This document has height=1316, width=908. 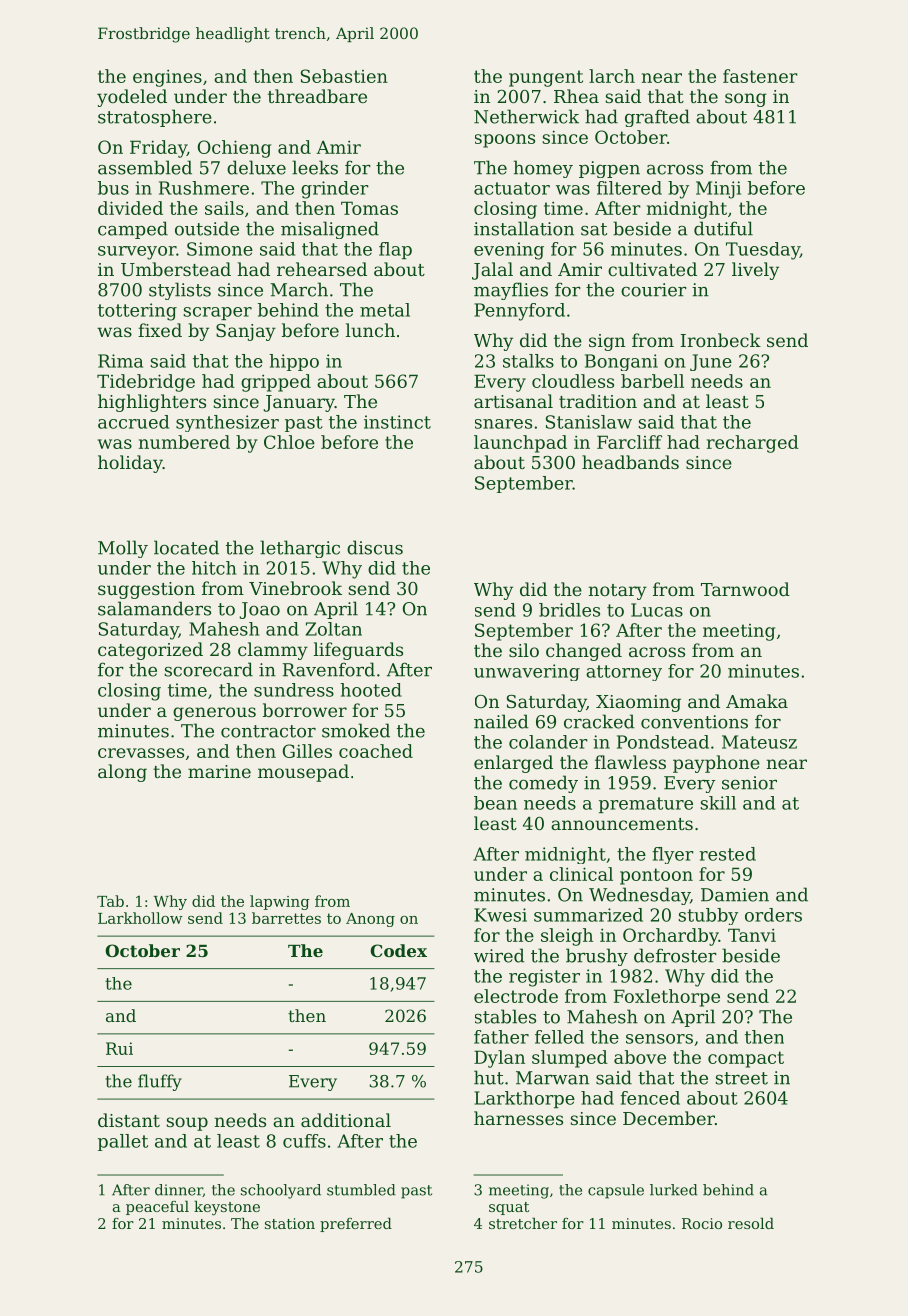 What do you see at coordinates (674, 1190) in the document?
I see `lurked` at bounding box center [674, 1190].
